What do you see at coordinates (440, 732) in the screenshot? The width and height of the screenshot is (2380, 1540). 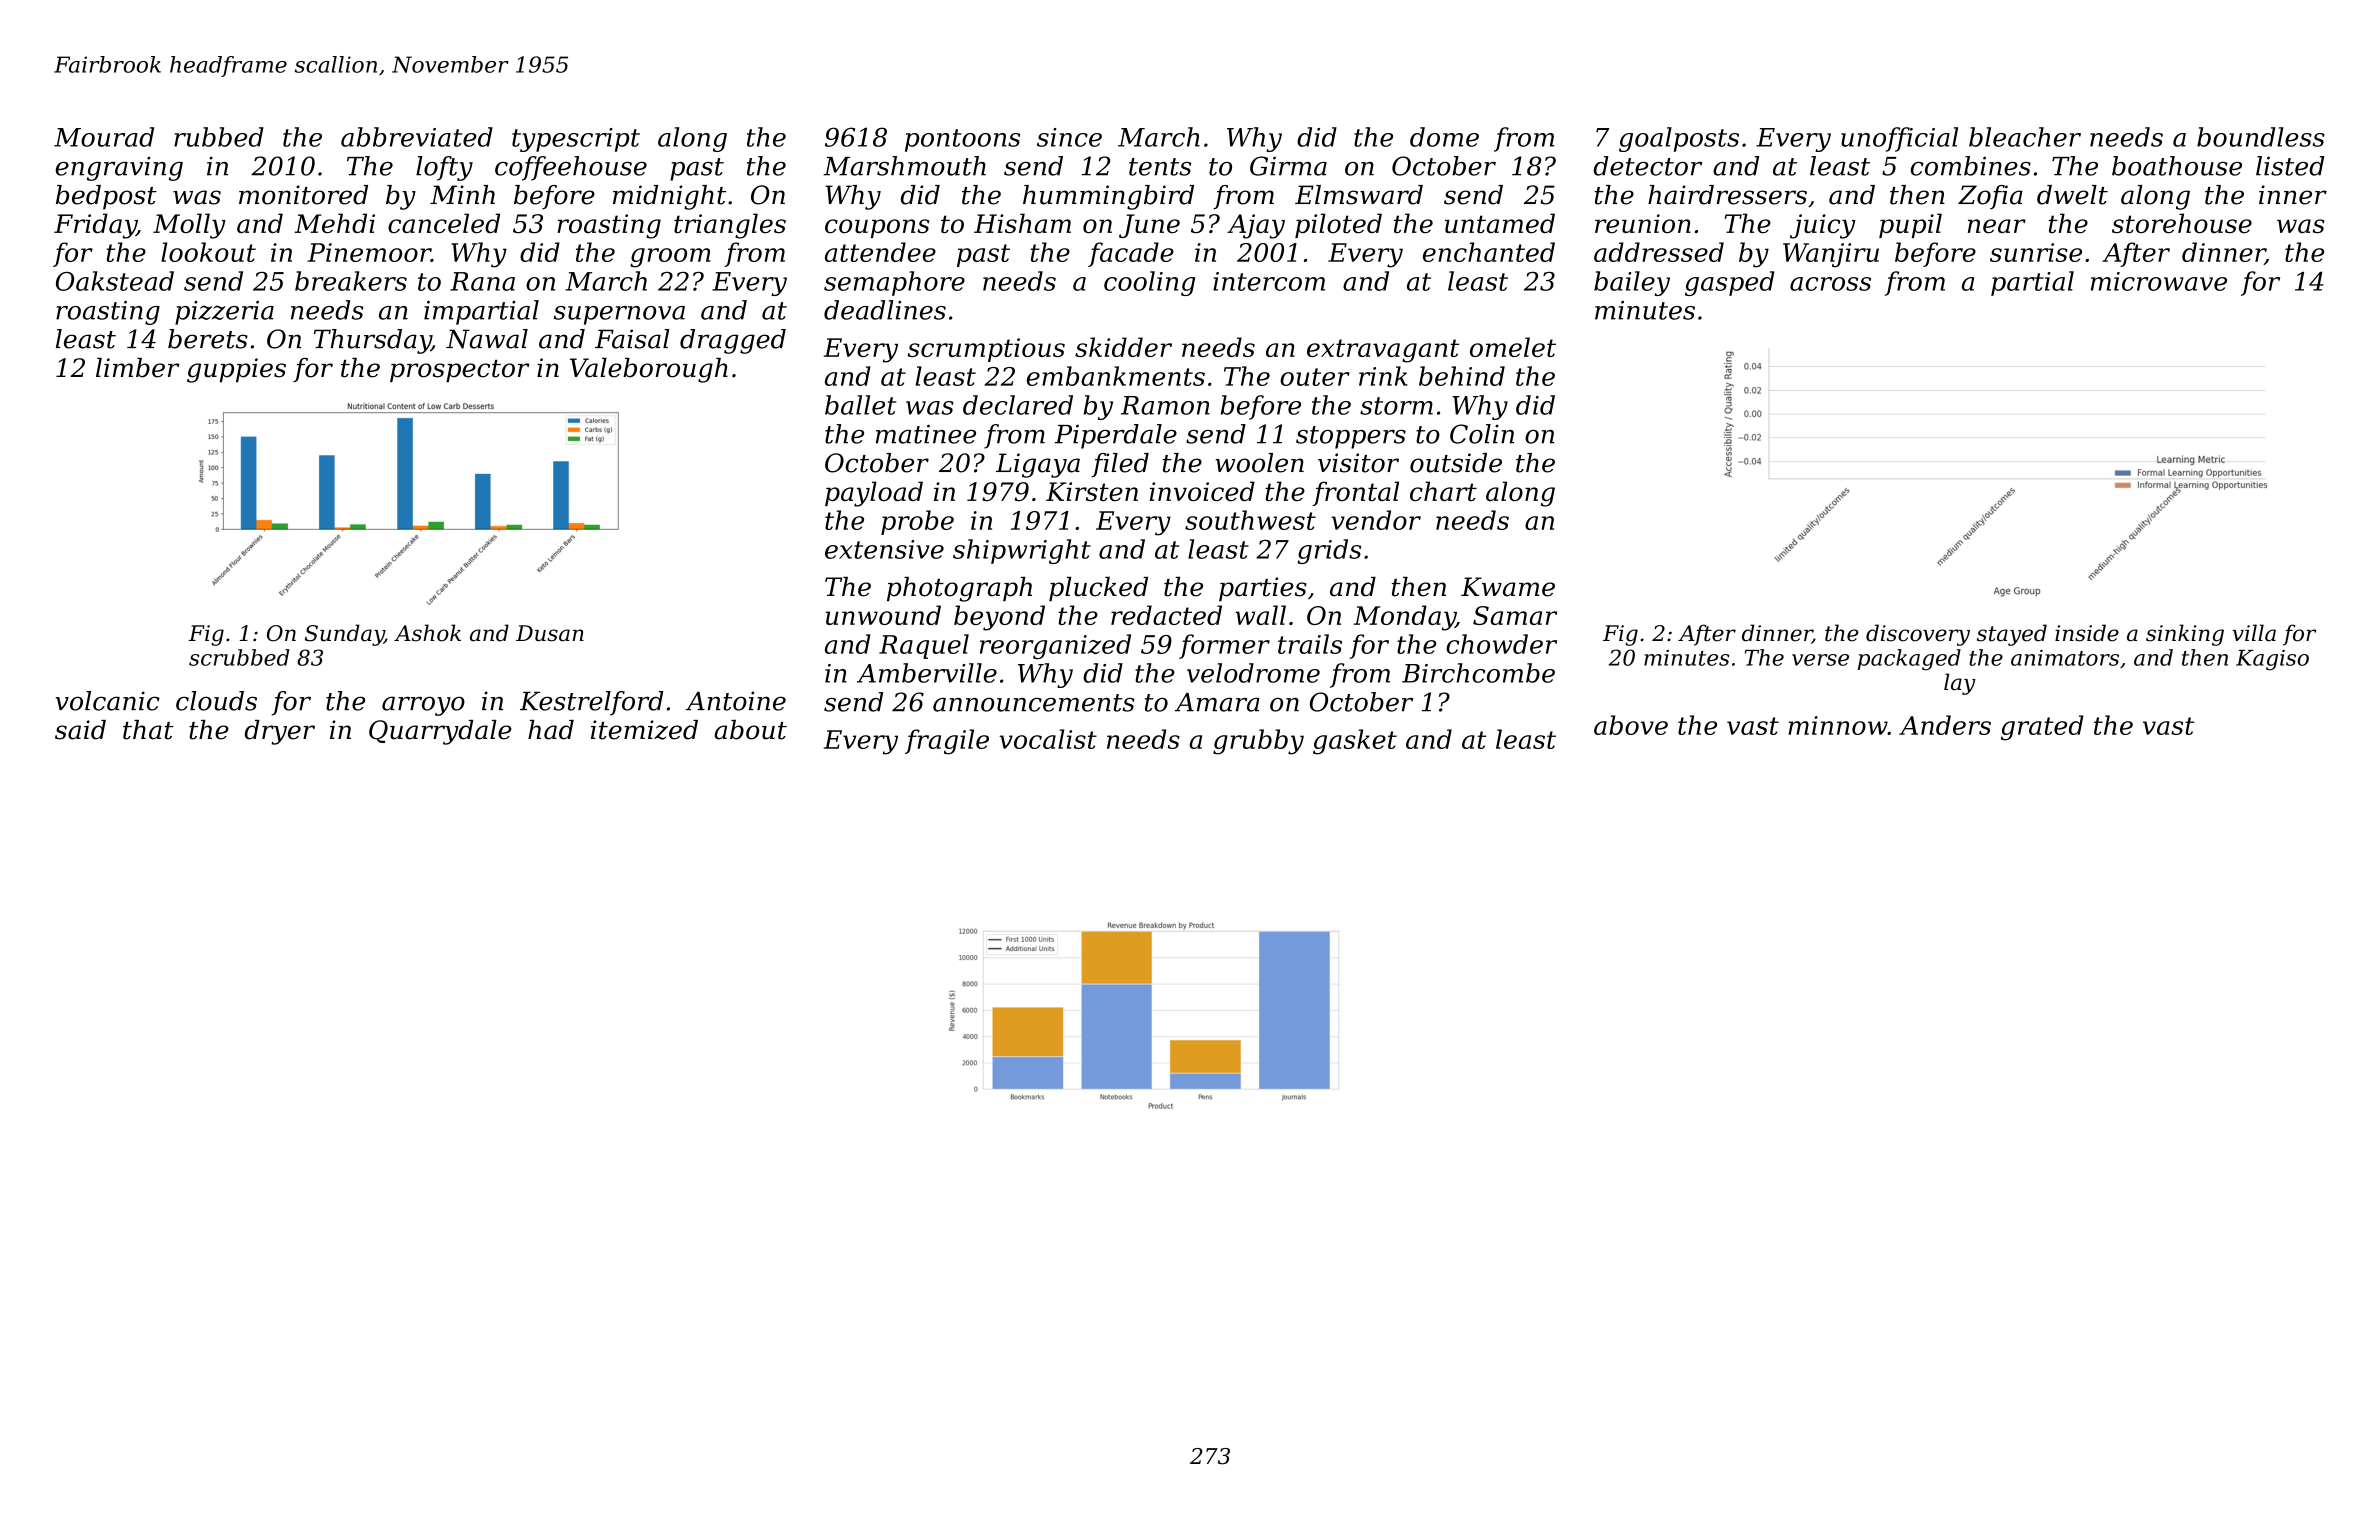 I see `Quarrydale` at bounding box center [440, 732].
